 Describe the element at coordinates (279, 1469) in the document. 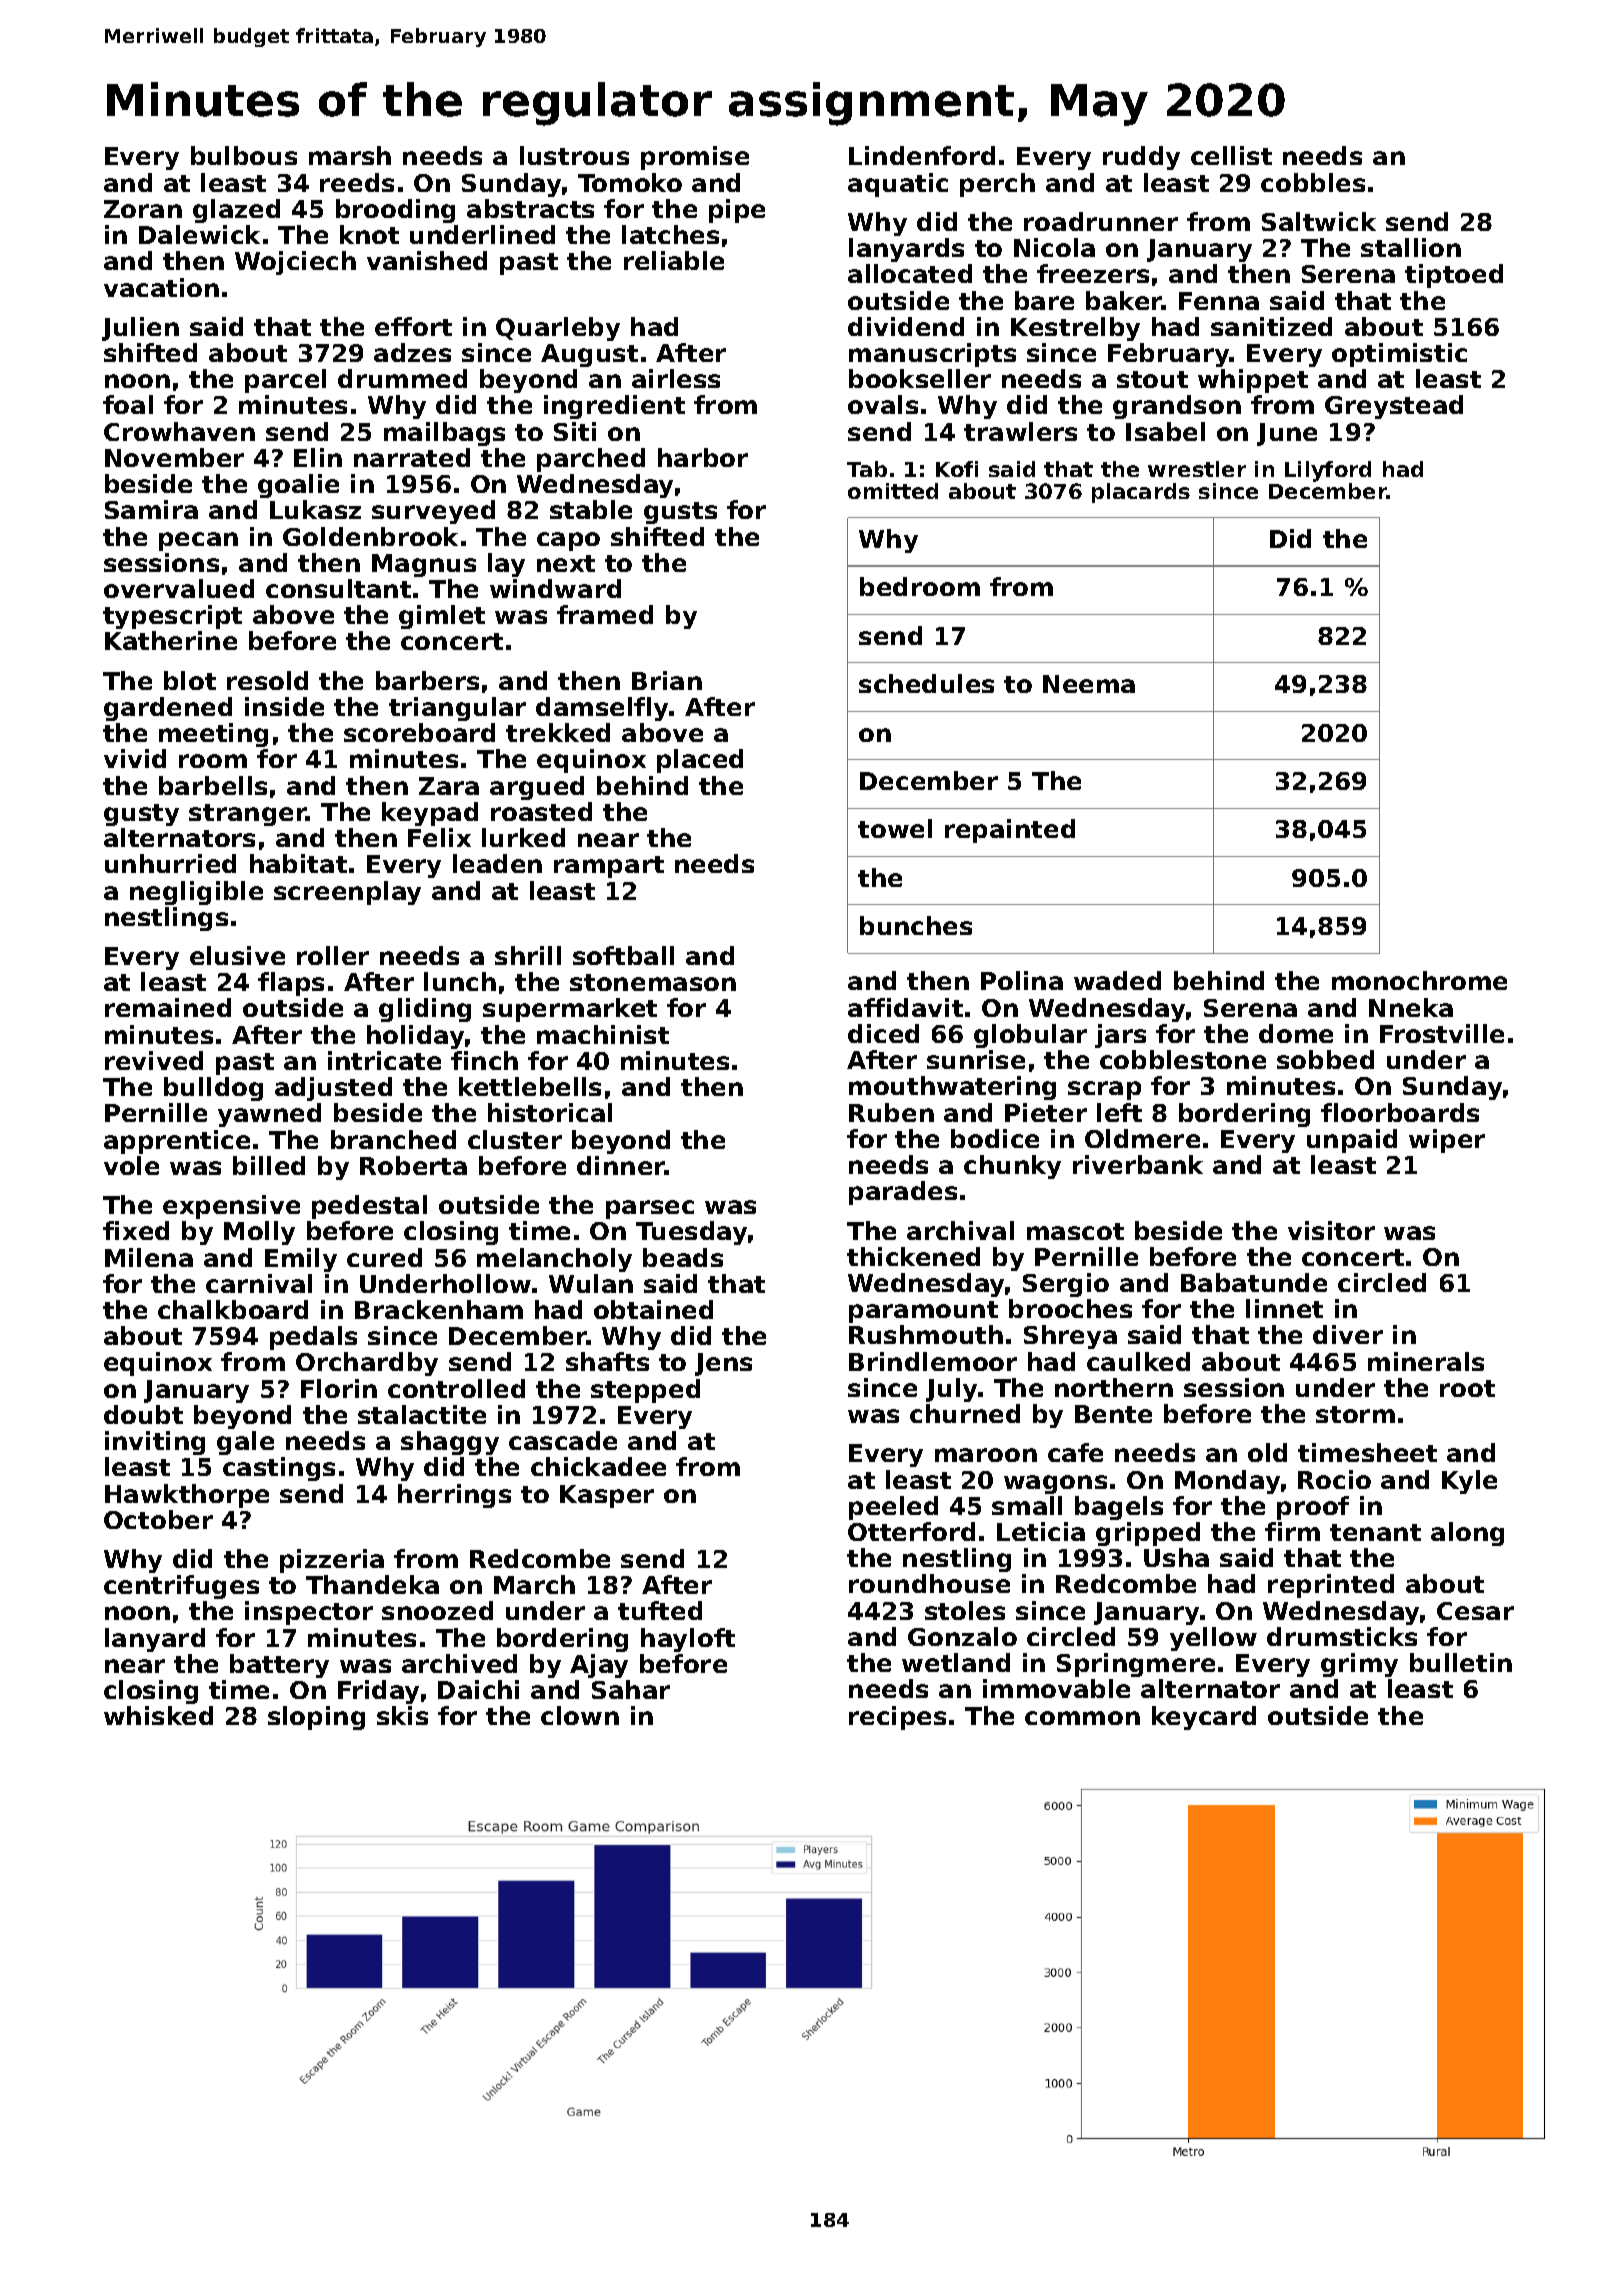

I see `castings` at that location.
